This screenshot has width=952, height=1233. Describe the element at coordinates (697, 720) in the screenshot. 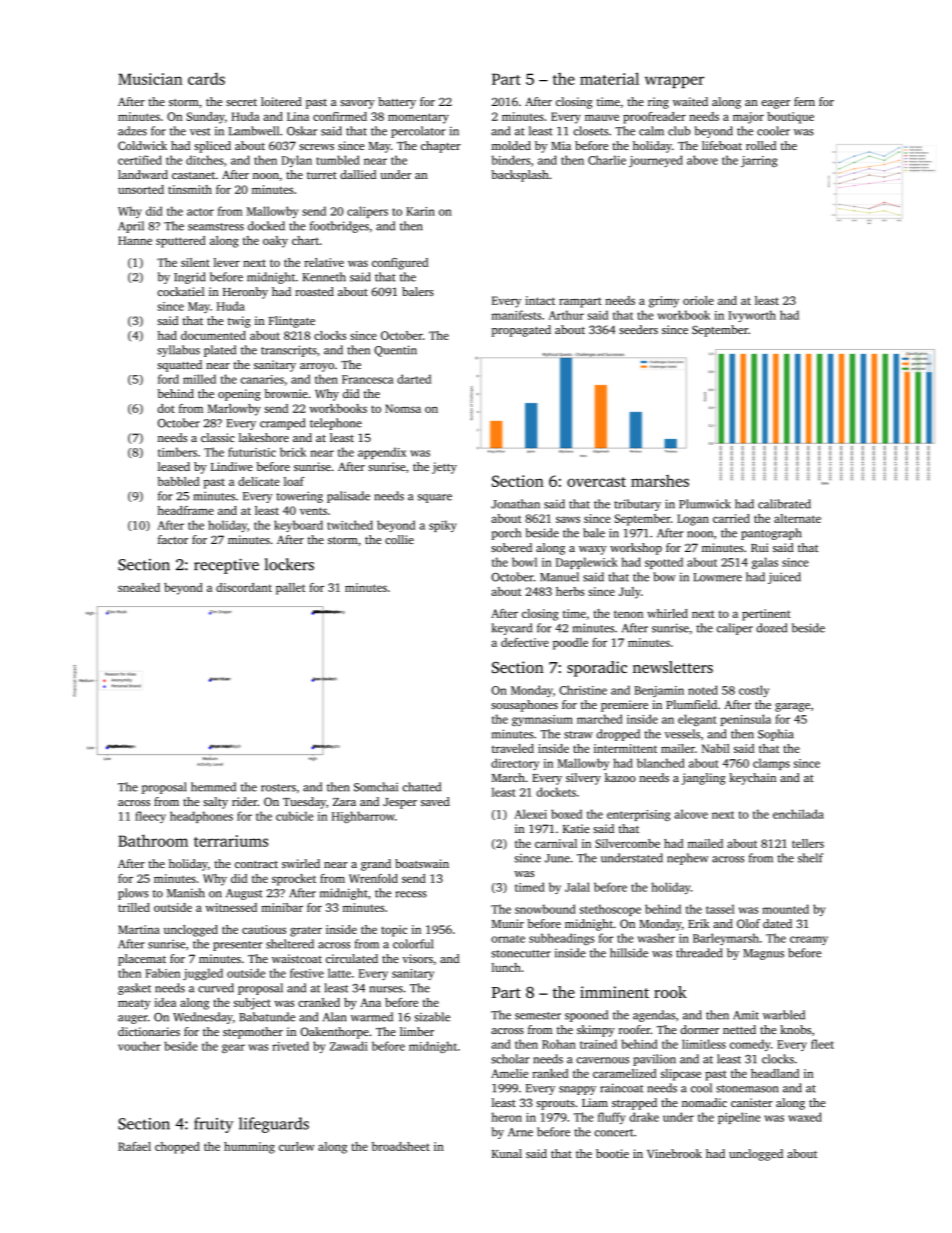

I see `elegant` at that location.
